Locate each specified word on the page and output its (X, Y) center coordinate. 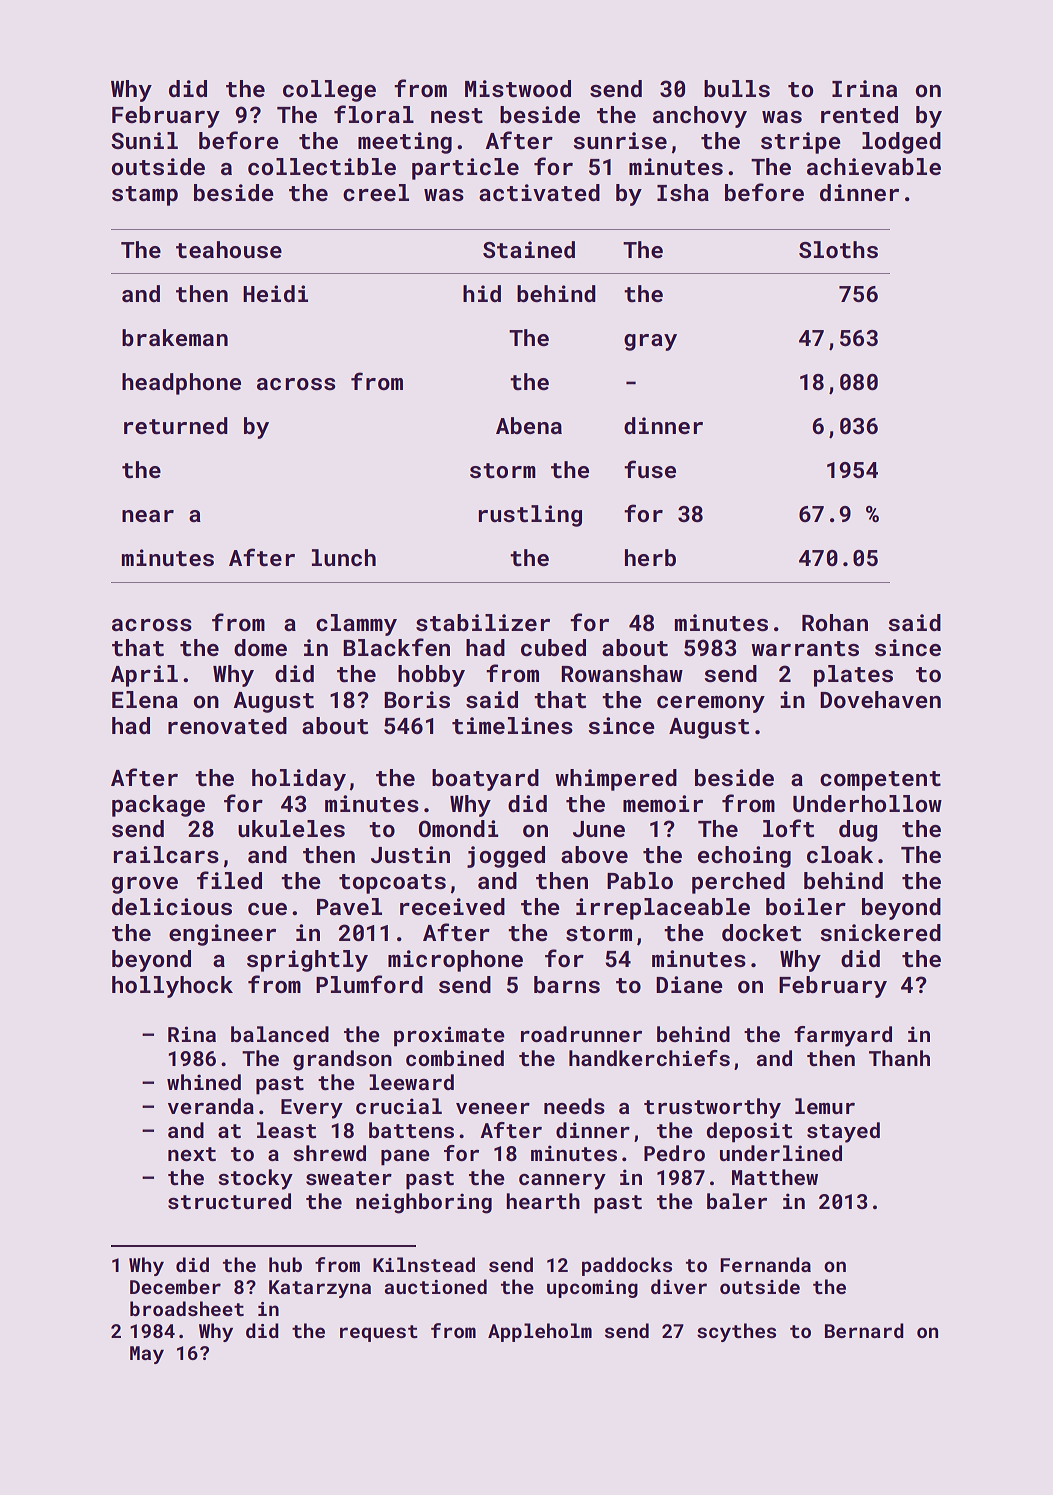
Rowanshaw (622, 673)
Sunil (144, 140)
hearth (543, 1201)
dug (858, 831)
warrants (805, 649)
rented (859, 114)
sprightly (307, 961)
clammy (356, 625)
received (452, 906)
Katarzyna (320, 1289)
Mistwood (518, 88)
